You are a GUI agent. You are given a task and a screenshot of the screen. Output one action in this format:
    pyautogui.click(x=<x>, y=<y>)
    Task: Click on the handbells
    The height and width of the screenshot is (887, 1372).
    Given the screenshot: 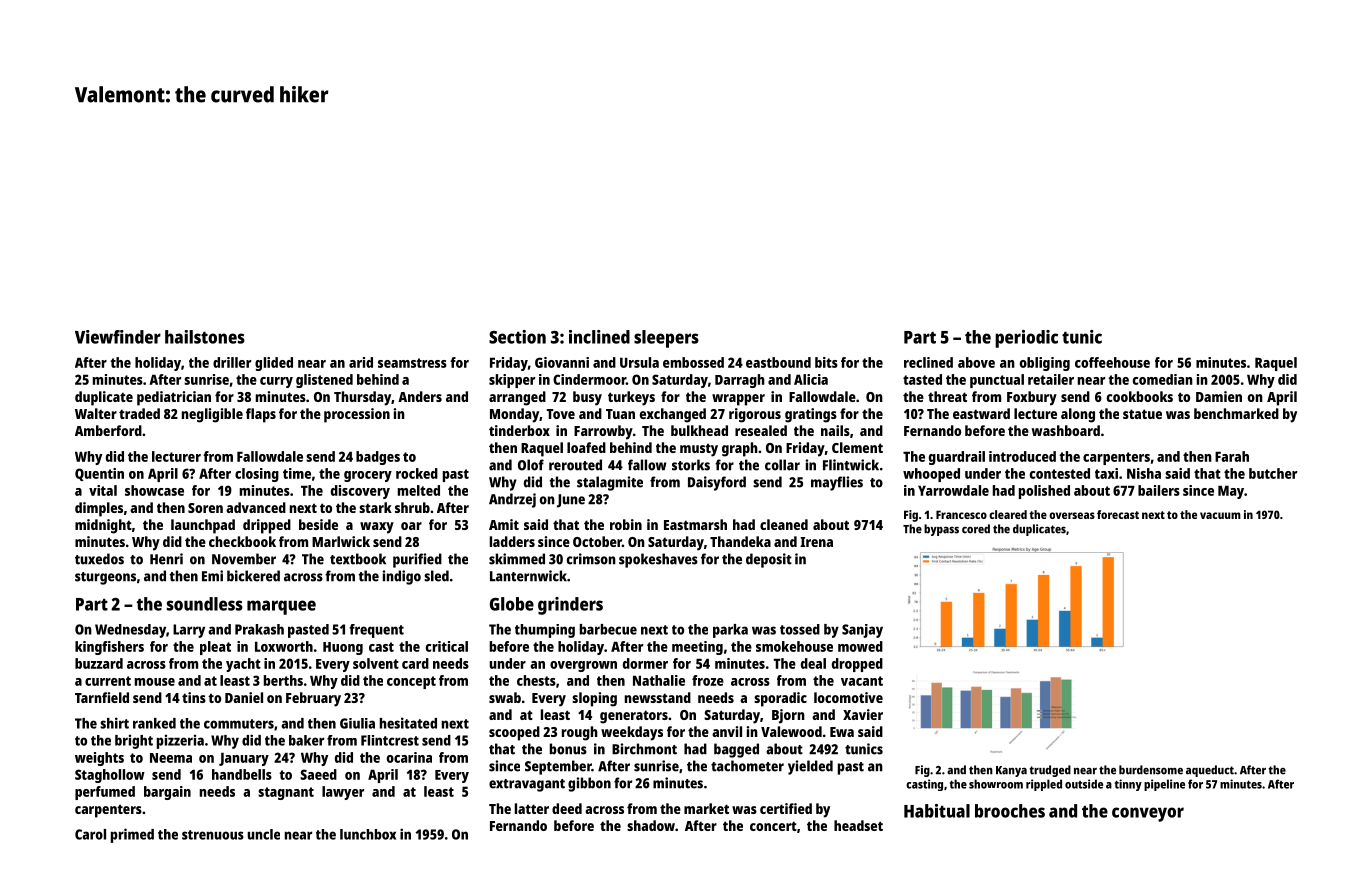 What is the action you would take?
    pyautogui.click(x=242, y=774)
